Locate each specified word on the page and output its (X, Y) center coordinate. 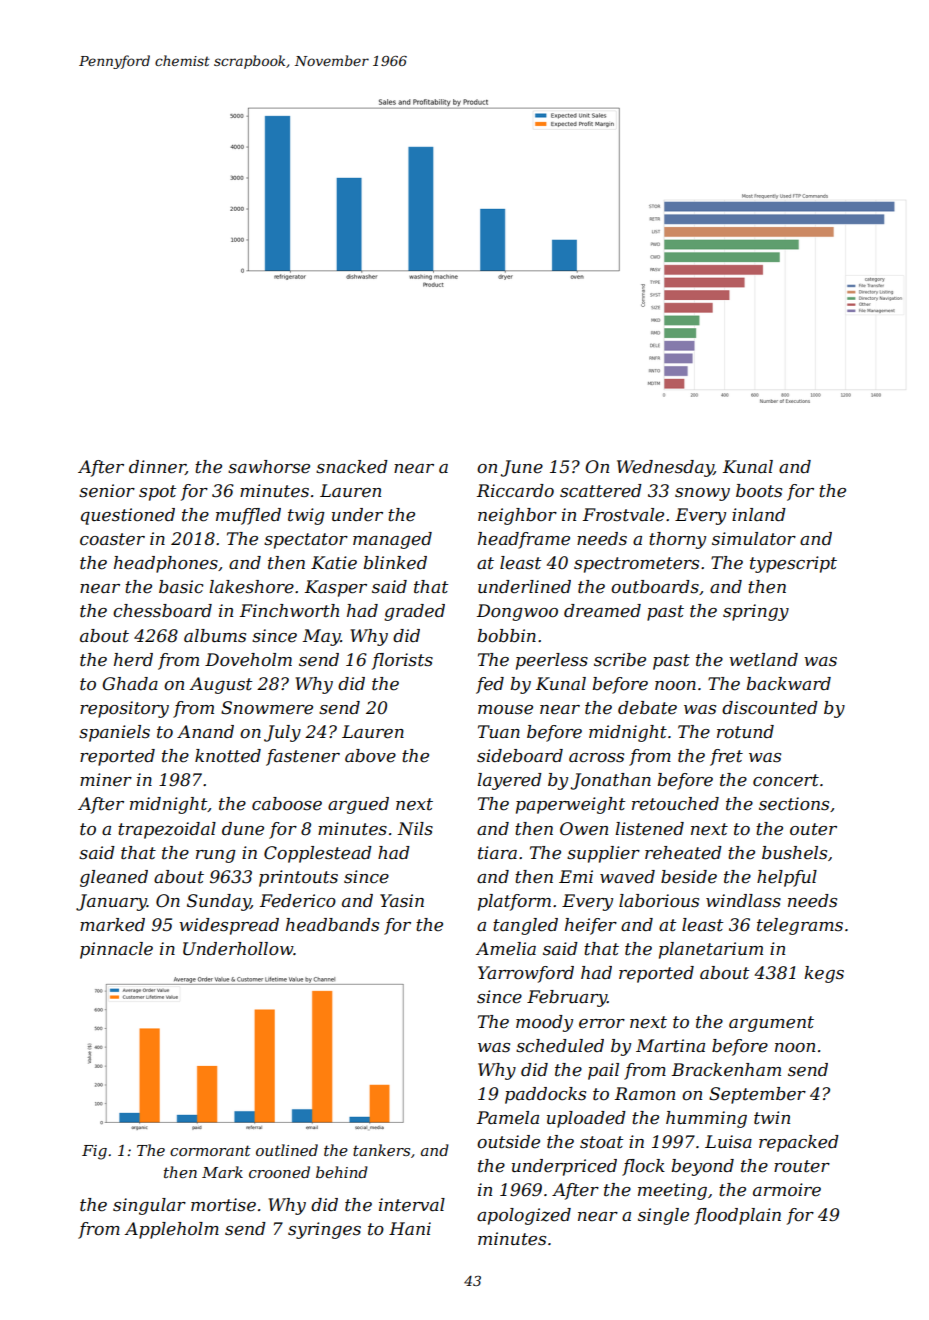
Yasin (402, 900)
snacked (352, 466)
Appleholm (171, 1230)
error (602, 1024)
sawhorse (269, 467)
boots (759, 491)
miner (106, 780)
